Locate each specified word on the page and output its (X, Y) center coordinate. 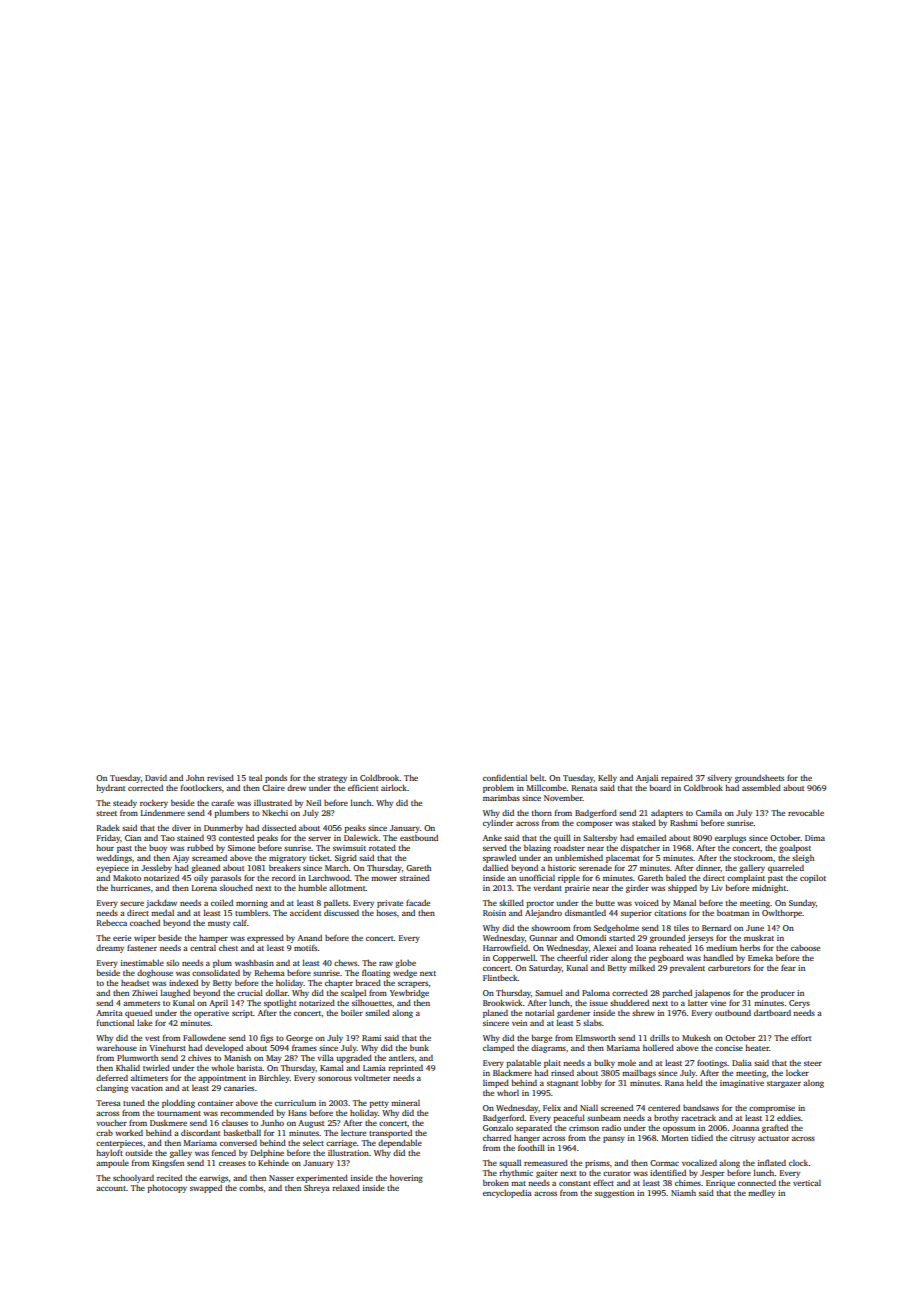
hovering (406, 1179)
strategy (332, 779)
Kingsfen (168, 1163)
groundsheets (759, 779)
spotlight (280, 1003)
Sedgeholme (616, 928)
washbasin (254, 963)
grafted (775, 1128)
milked (642, 967)
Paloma (596, 993)
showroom (550, 928)
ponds (276, 779)
